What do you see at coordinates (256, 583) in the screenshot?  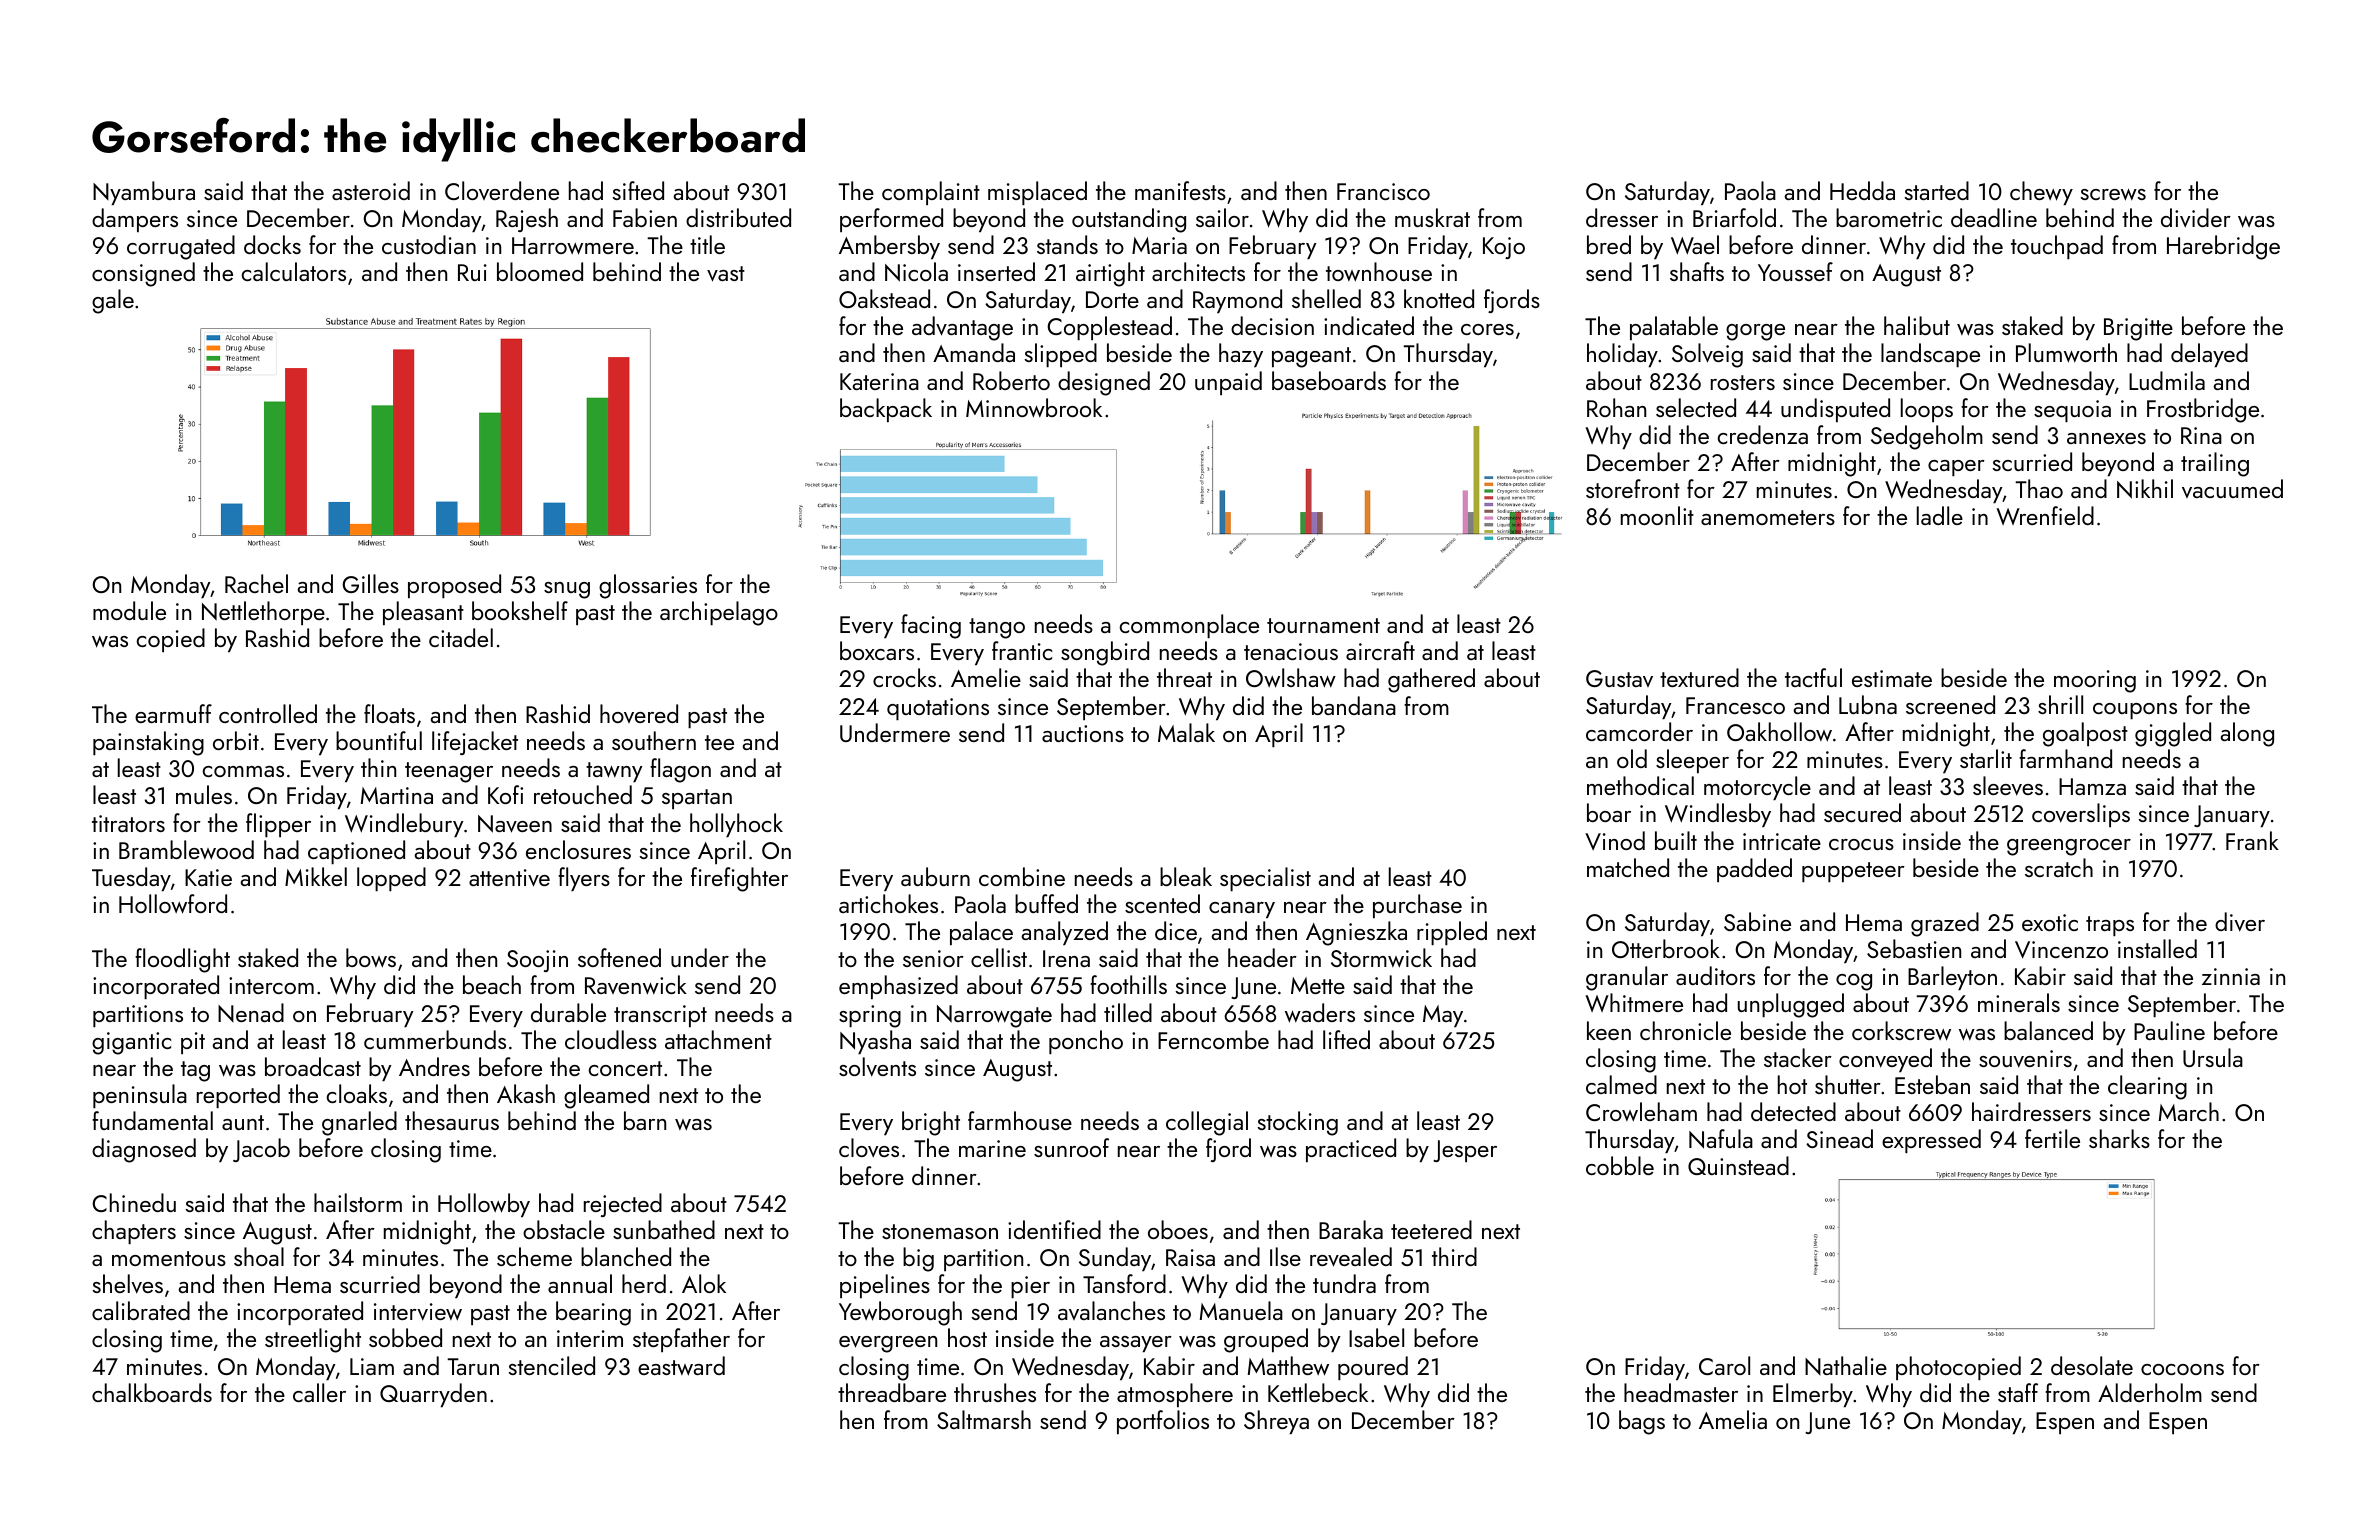 I see `Rachel` at bounding box center [256, 583].
